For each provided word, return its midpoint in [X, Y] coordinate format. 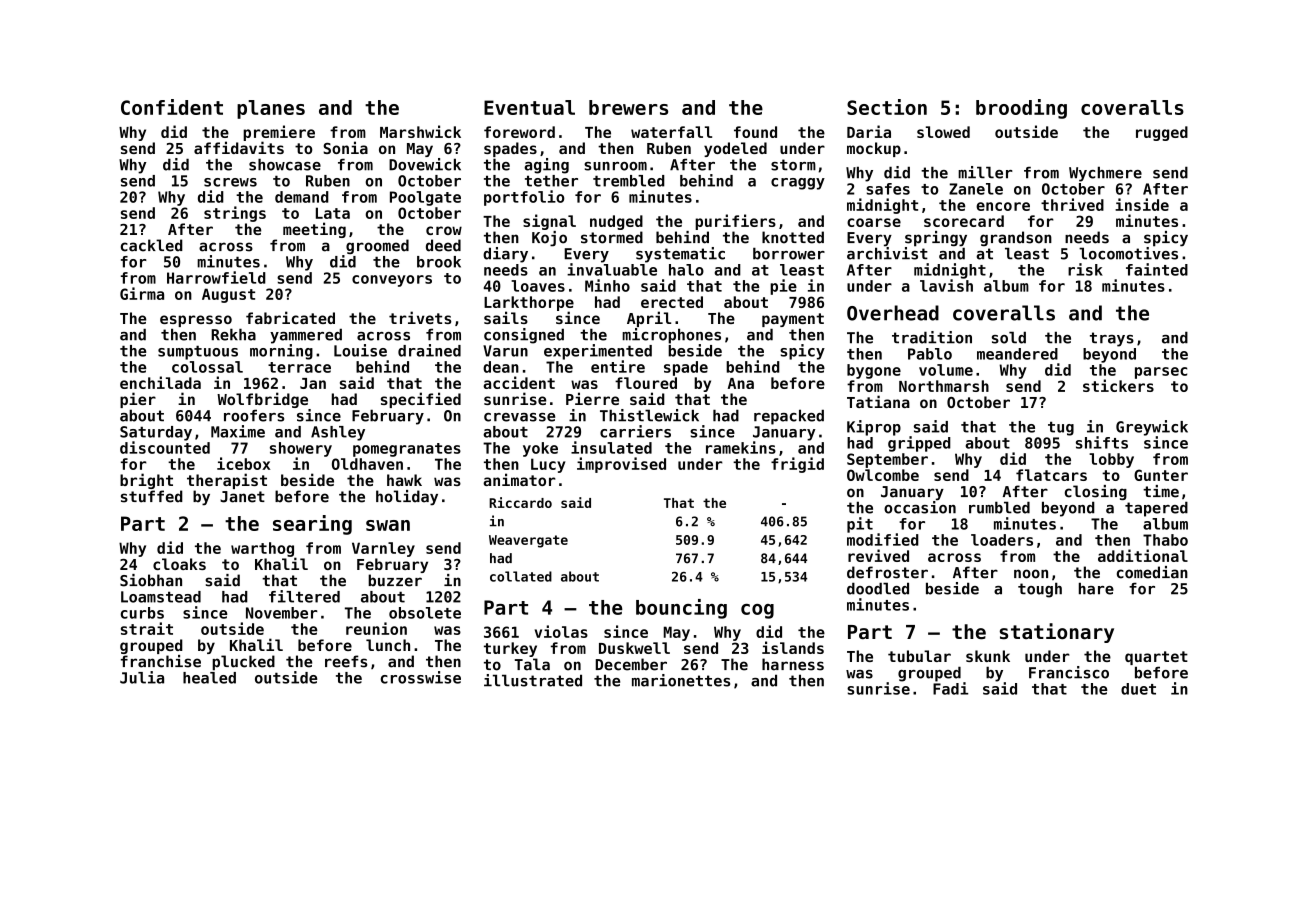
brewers [628, 107]
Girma [142, 293]
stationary [1057, 633]
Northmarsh [944, 386]
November [282, 613]
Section [887, 107]
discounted [165, 447]
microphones [671, 336]
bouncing [681, 609]
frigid [797, 465]
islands [793, 647]
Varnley [383, 549]
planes [271, 109]
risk [1085, 269]
